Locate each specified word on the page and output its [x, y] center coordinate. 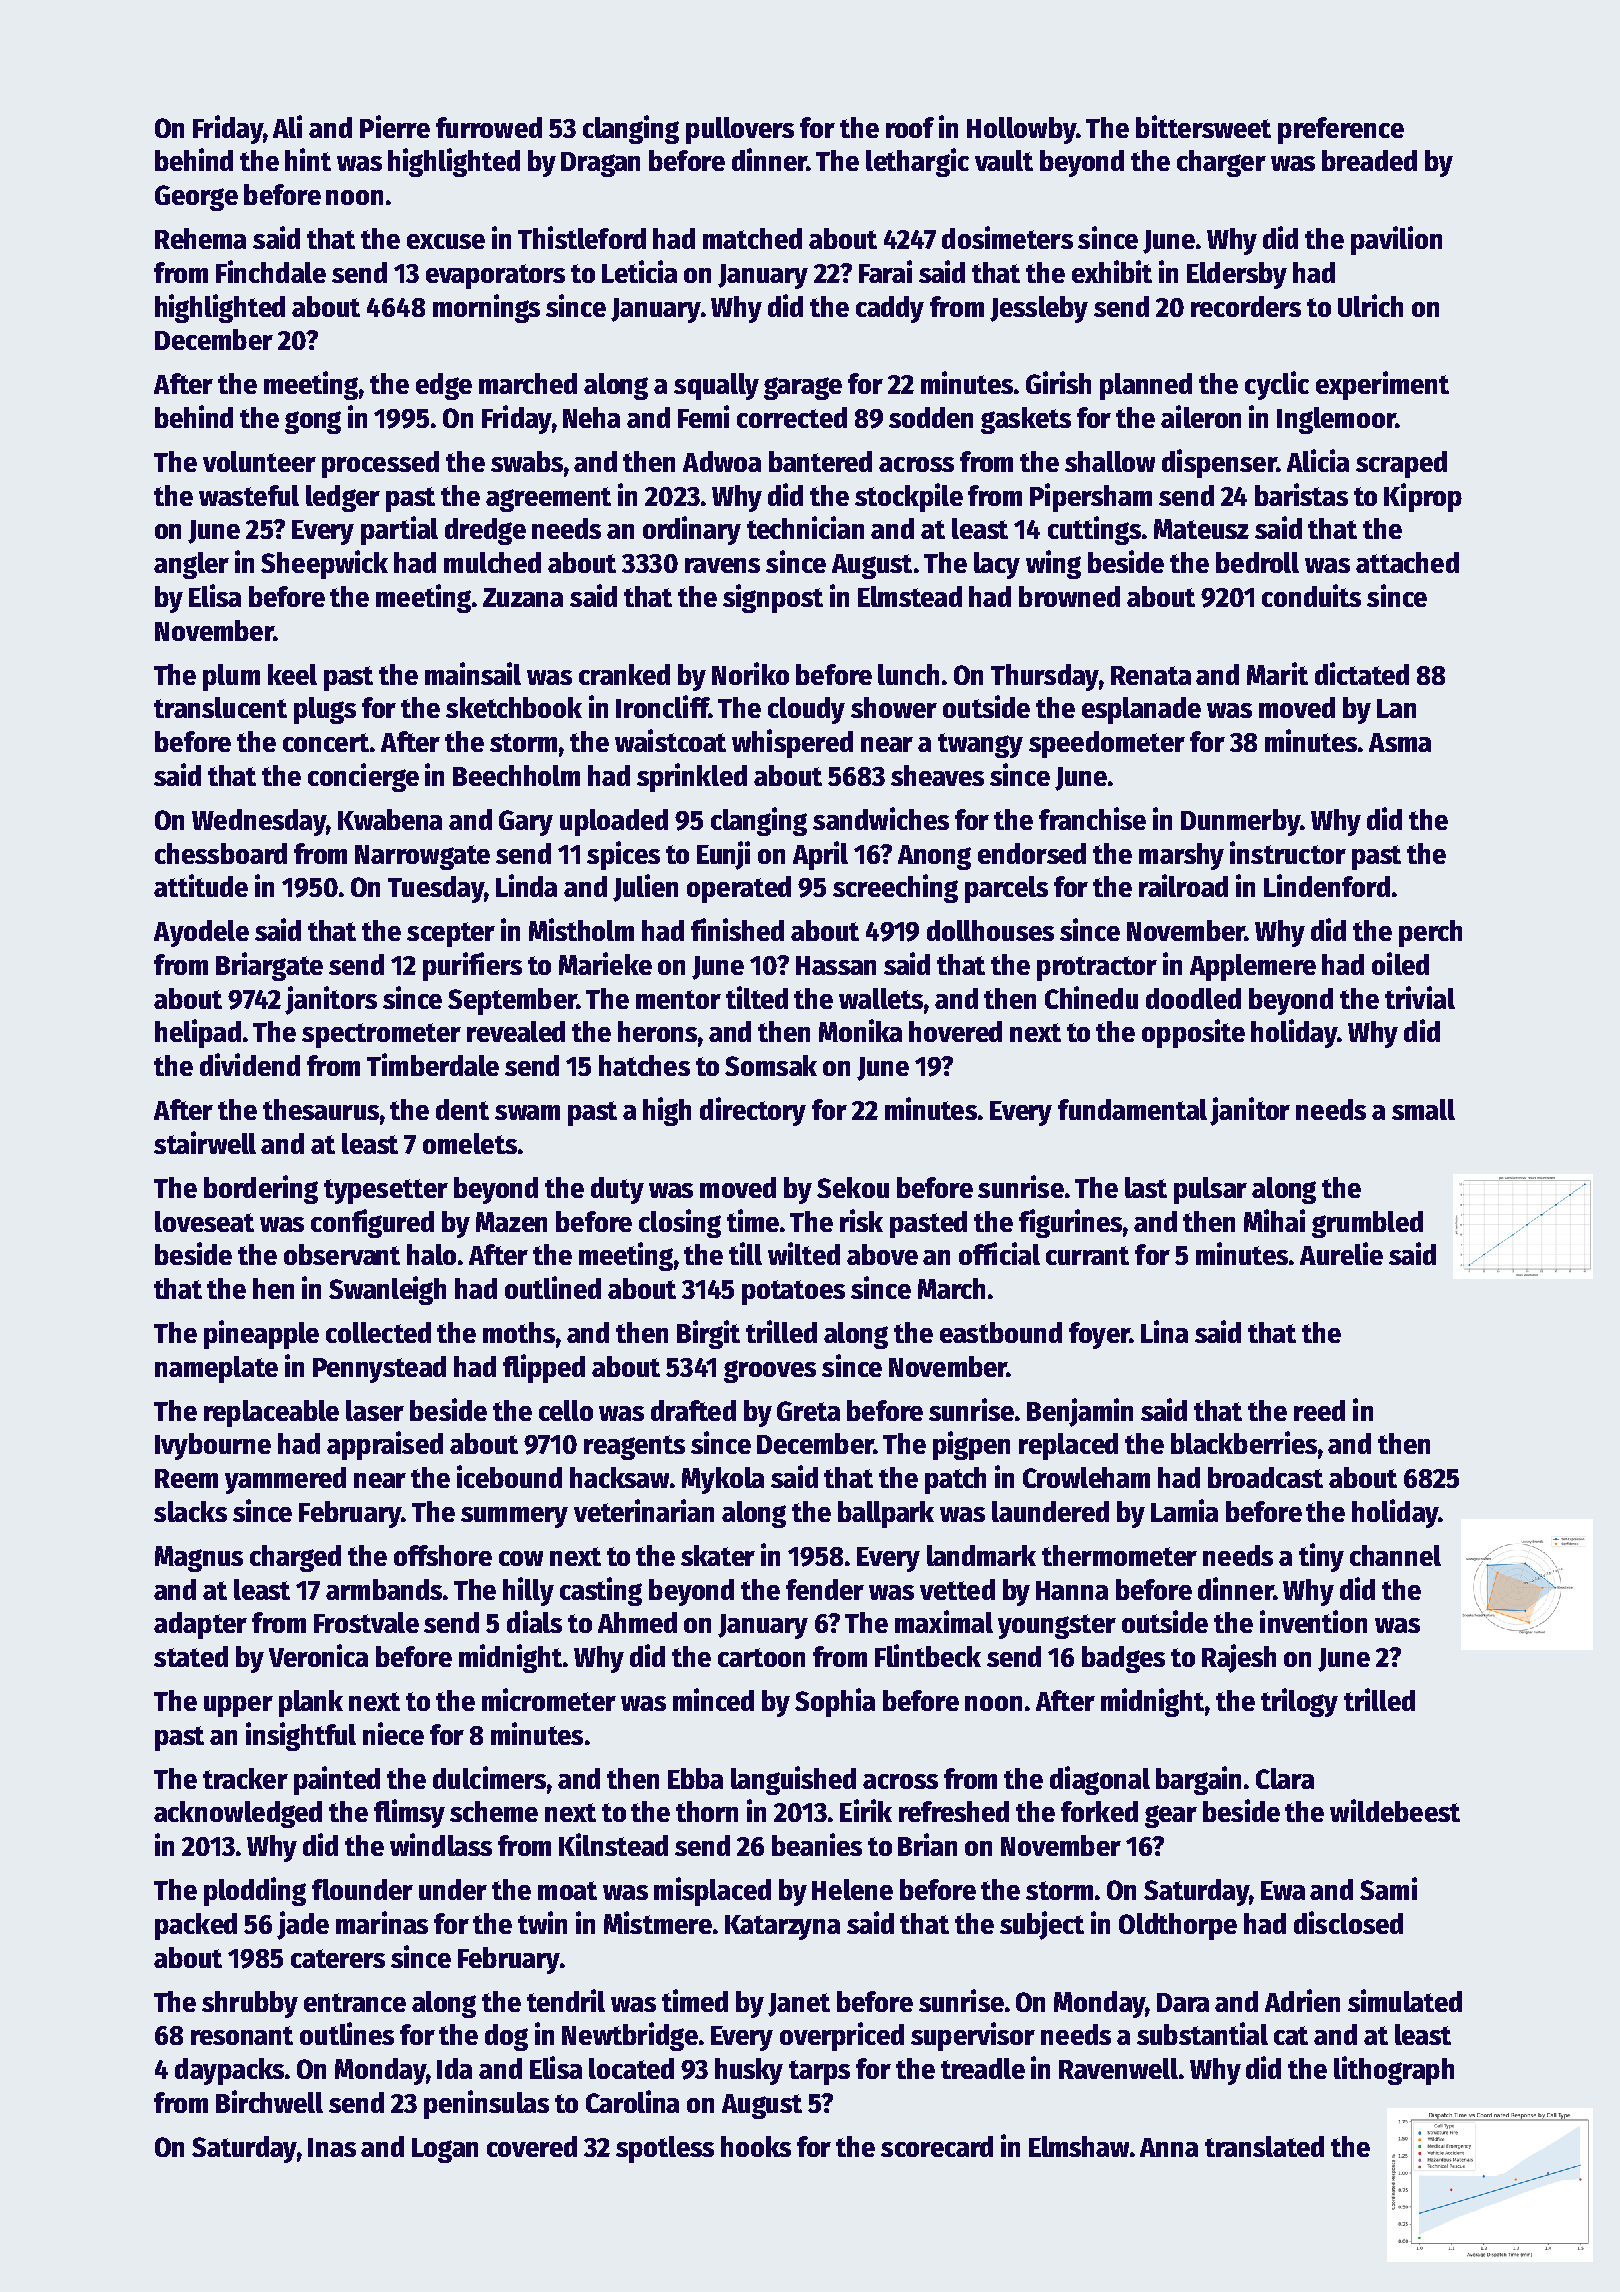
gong [313, 422]
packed [196, 1926]
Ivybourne [213, 1446]
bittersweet [1203, 126]
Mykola [723, 1480]
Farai [885, 271]
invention [1313, 1621]
